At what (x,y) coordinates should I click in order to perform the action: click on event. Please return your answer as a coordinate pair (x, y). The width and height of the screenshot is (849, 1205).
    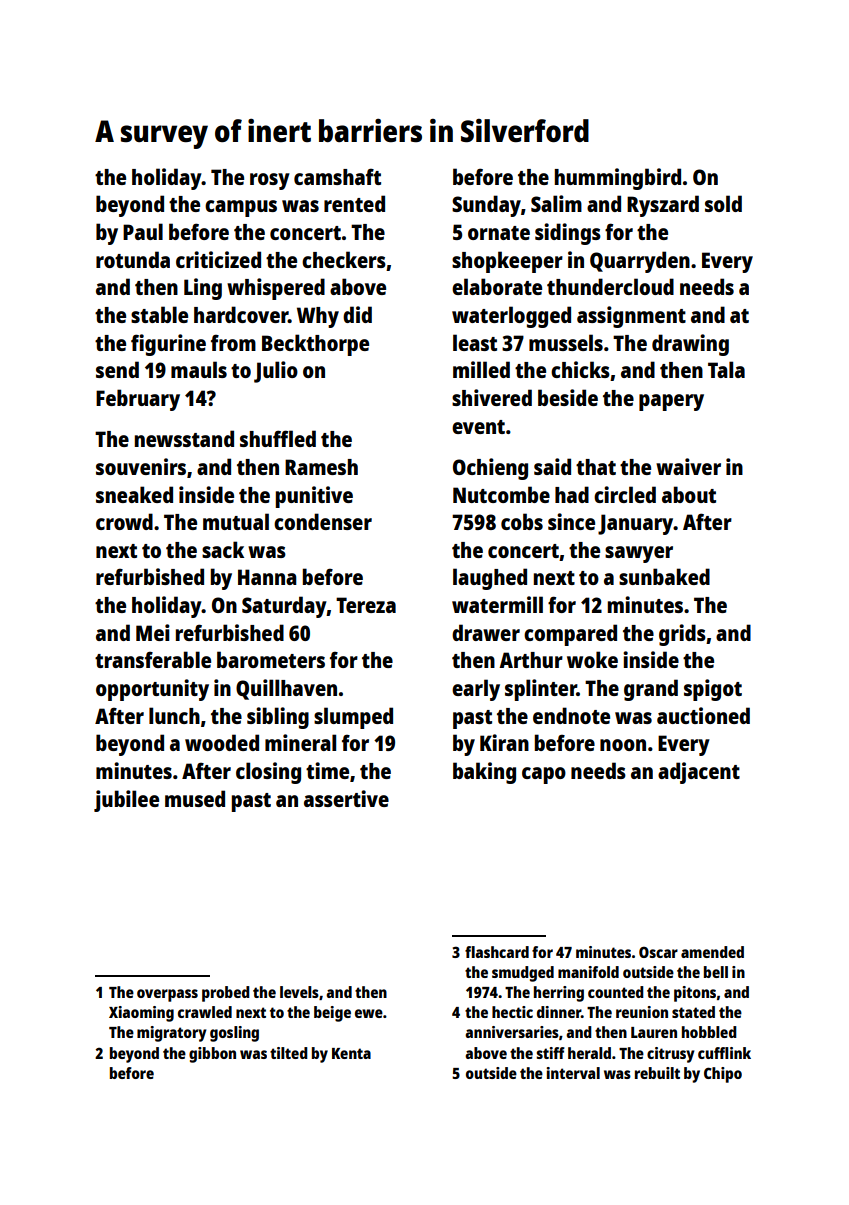
    Looking at the image, I should click on (478, 427).
